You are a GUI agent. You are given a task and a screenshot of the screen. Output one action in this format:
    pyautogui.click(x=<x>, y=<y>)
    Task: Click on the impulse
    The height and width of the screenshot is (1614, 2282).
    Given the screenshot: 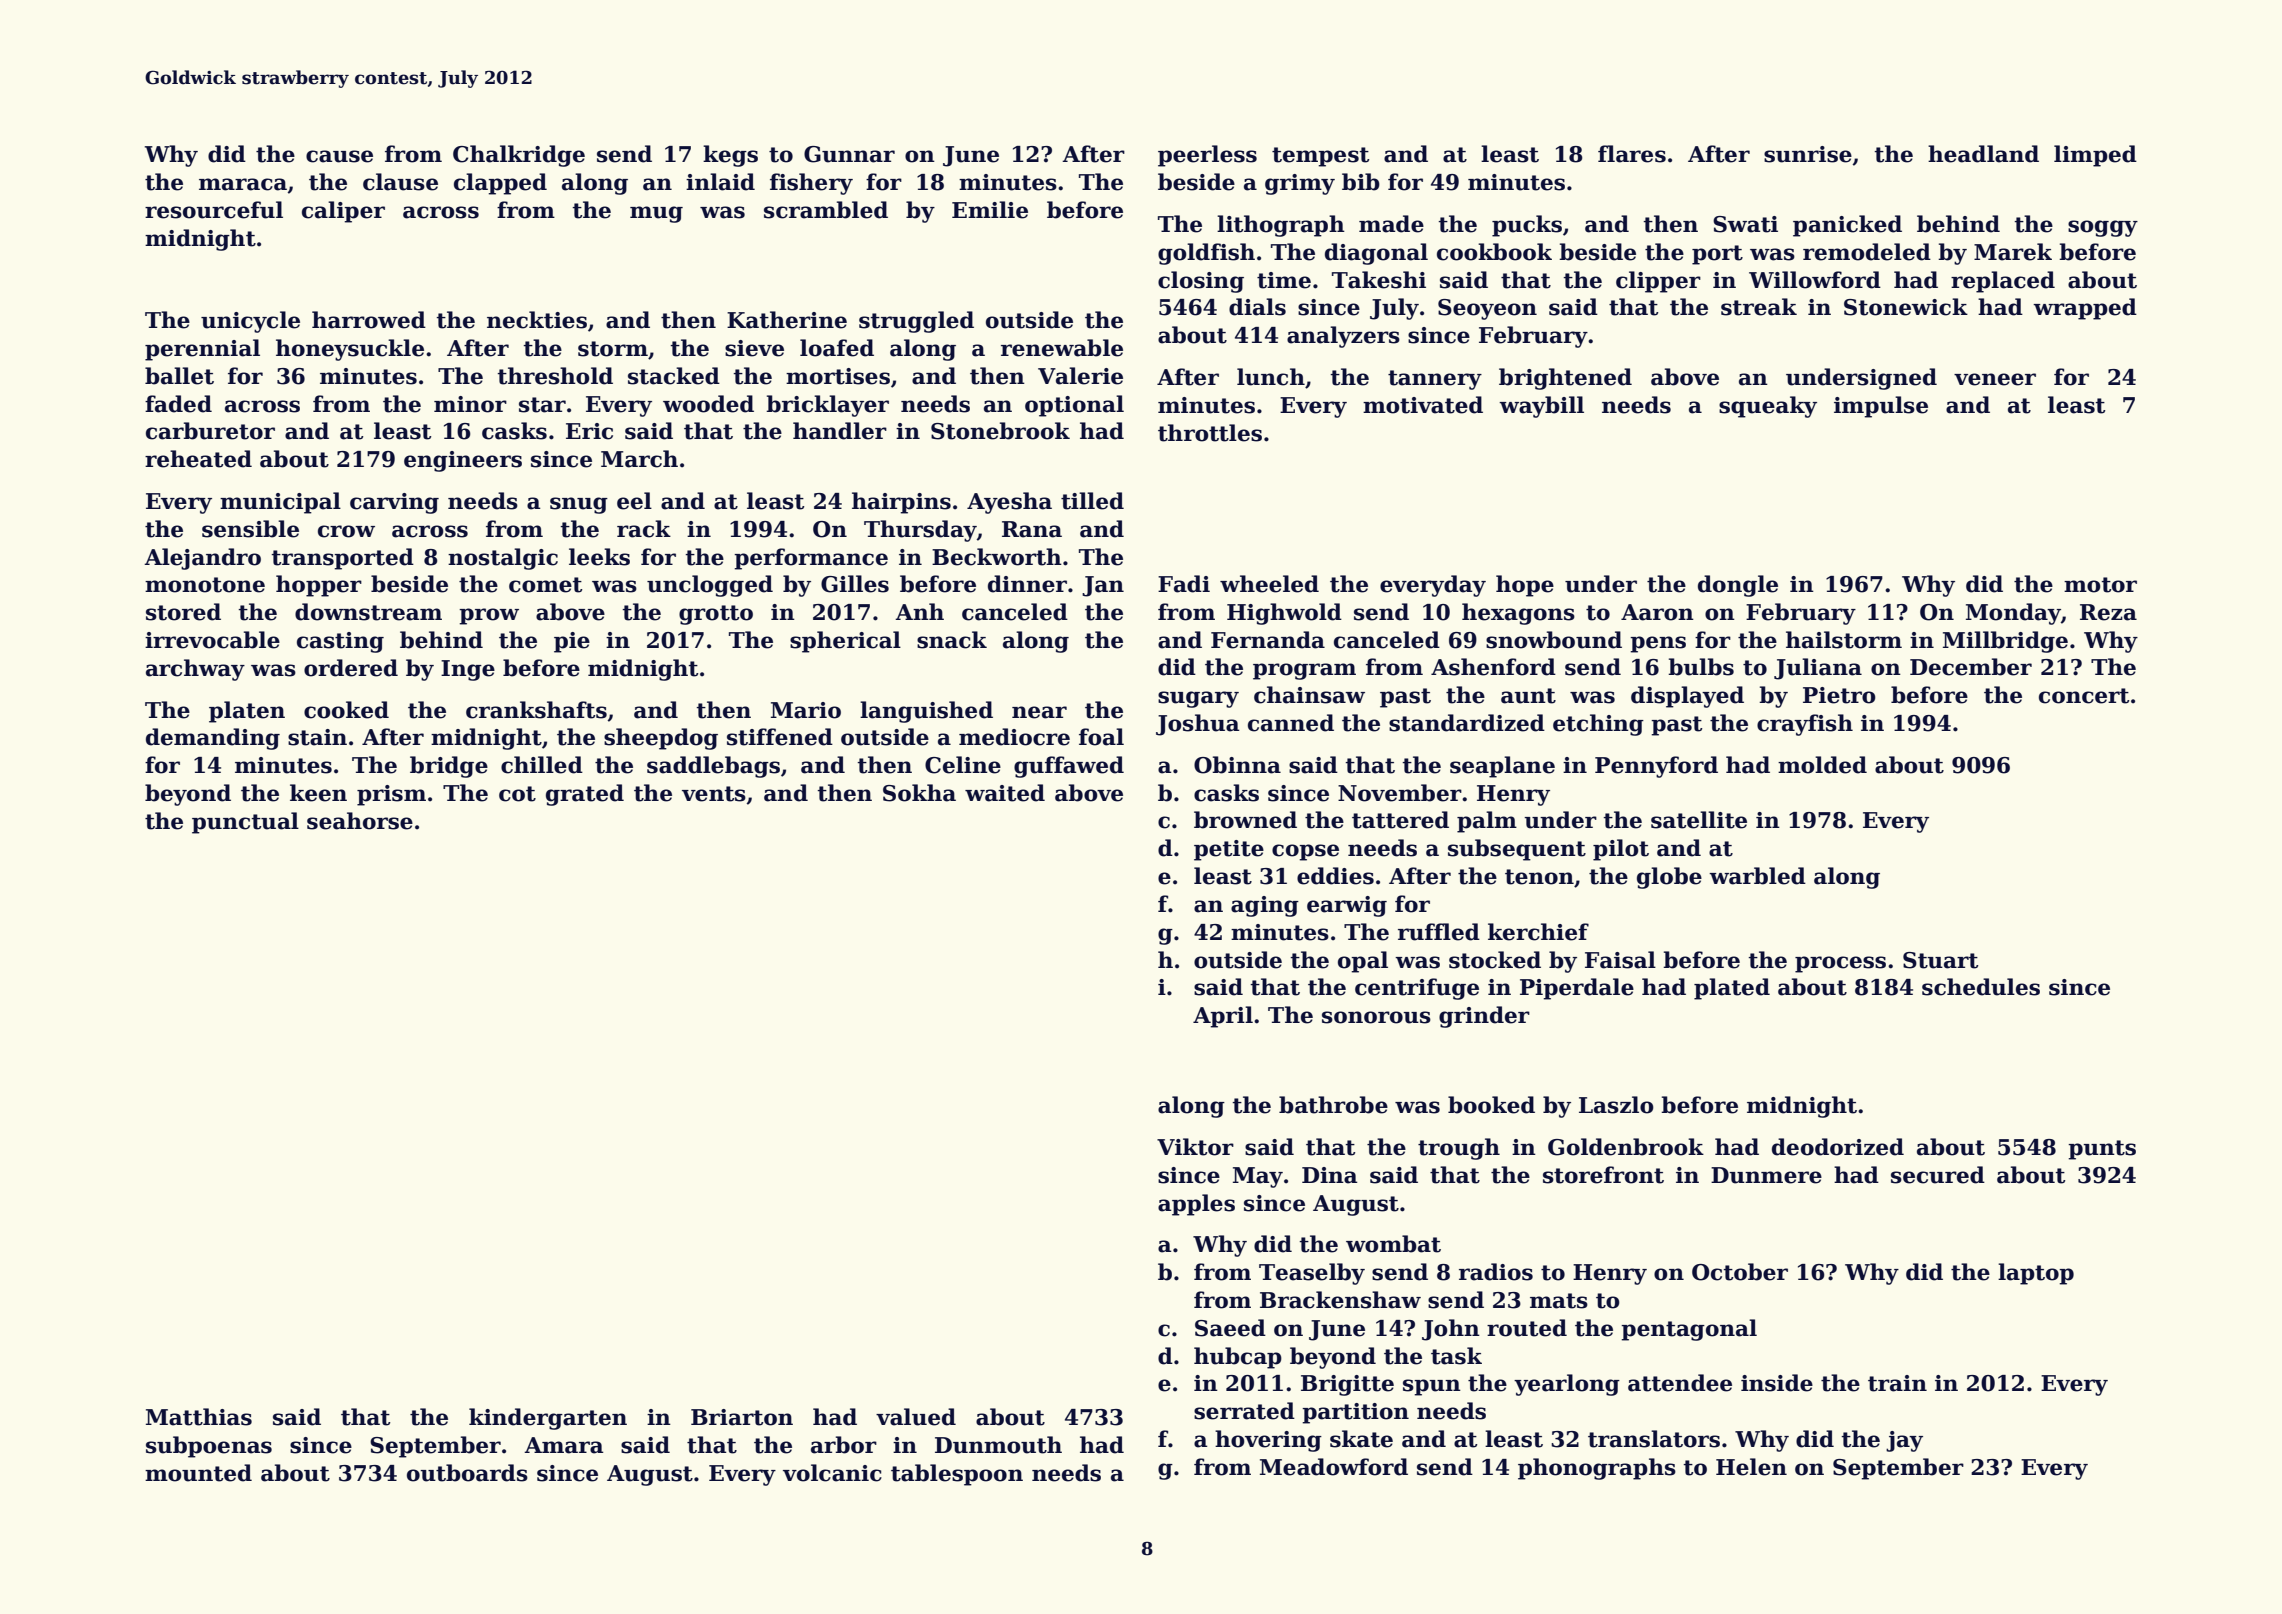 What is the action you would take?
    pyautogui.click(x=1881, y=407)
